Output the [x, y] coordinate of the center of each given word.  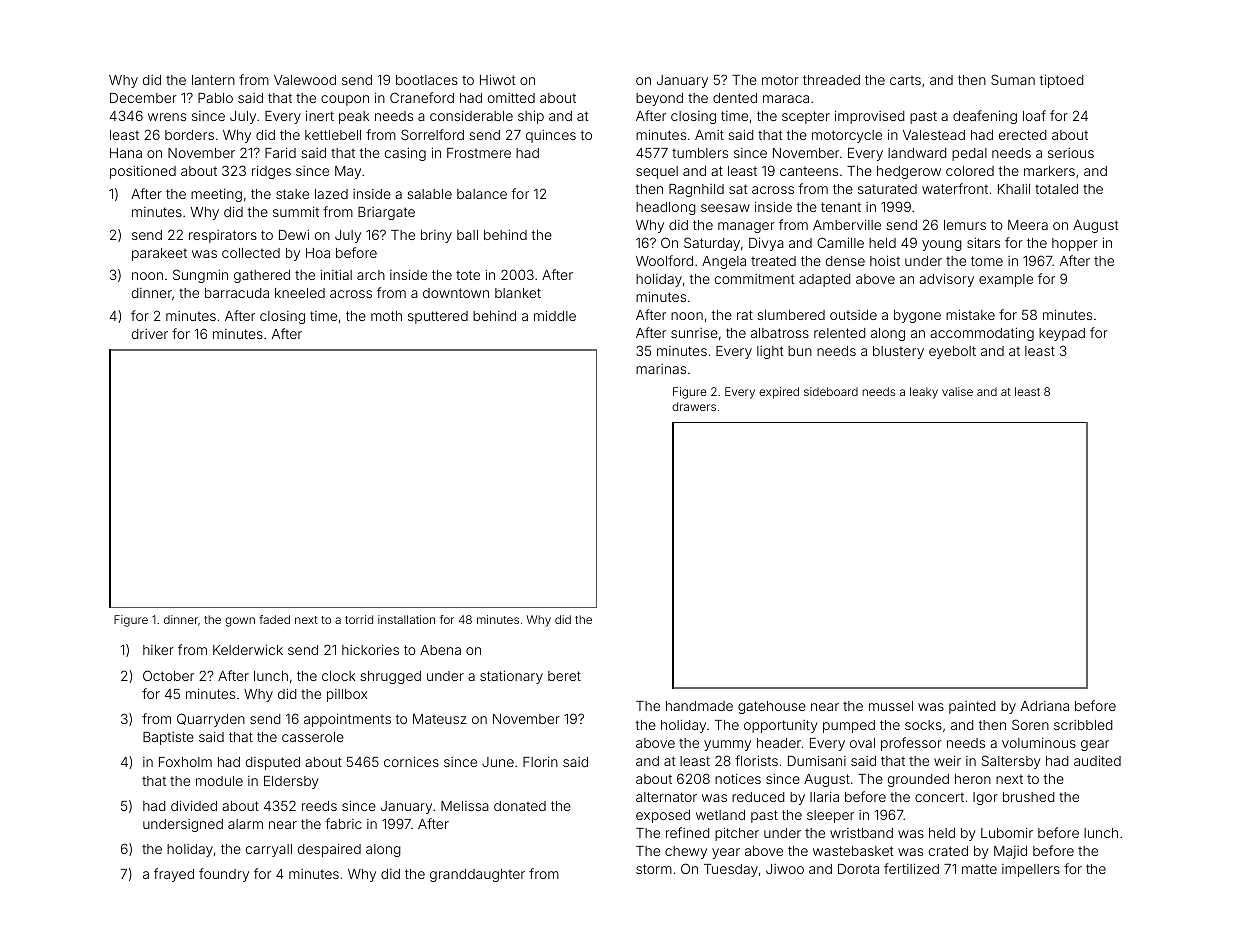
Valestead [934, 135]
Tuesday [731, 870]
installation [406, 619]
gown [240, 622]
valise [957, 391]
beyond [659, 99]
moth [386, 316]
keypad [1062, 334]
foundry [224, 875]
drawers [694, 406]
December [143, 98]
